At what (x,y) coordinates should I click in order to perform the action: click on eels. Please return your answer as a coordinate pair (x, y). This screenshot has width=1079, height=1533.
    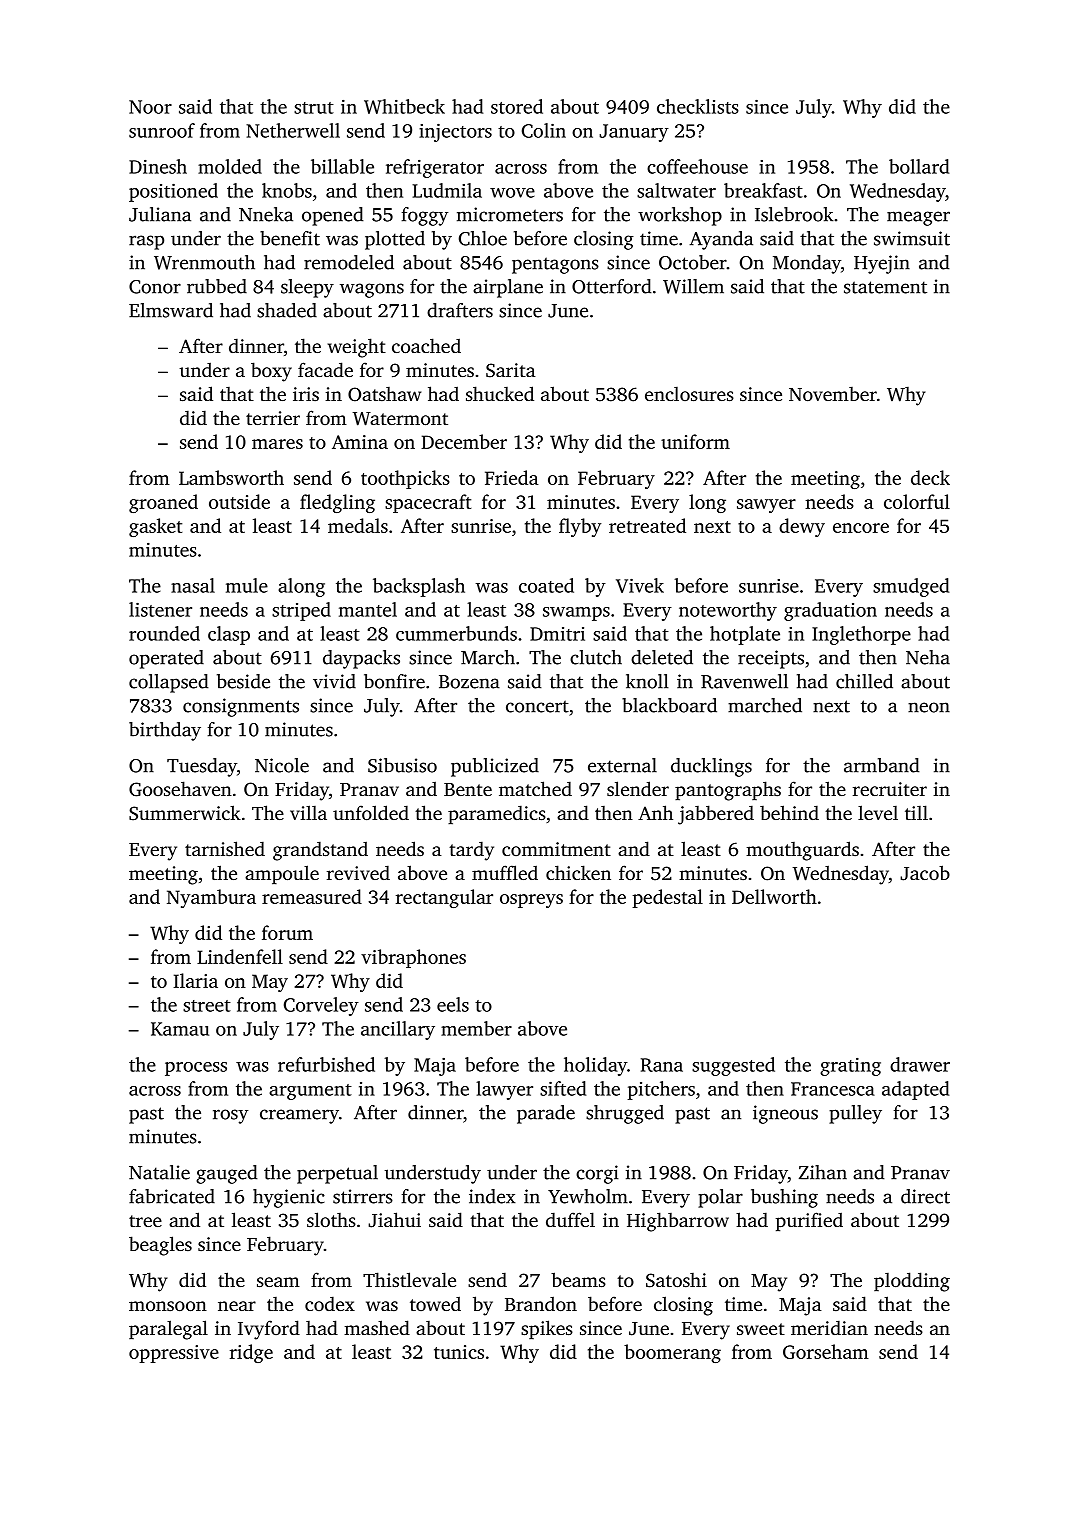
    Looking at the image, I should click on (453, 1004).
